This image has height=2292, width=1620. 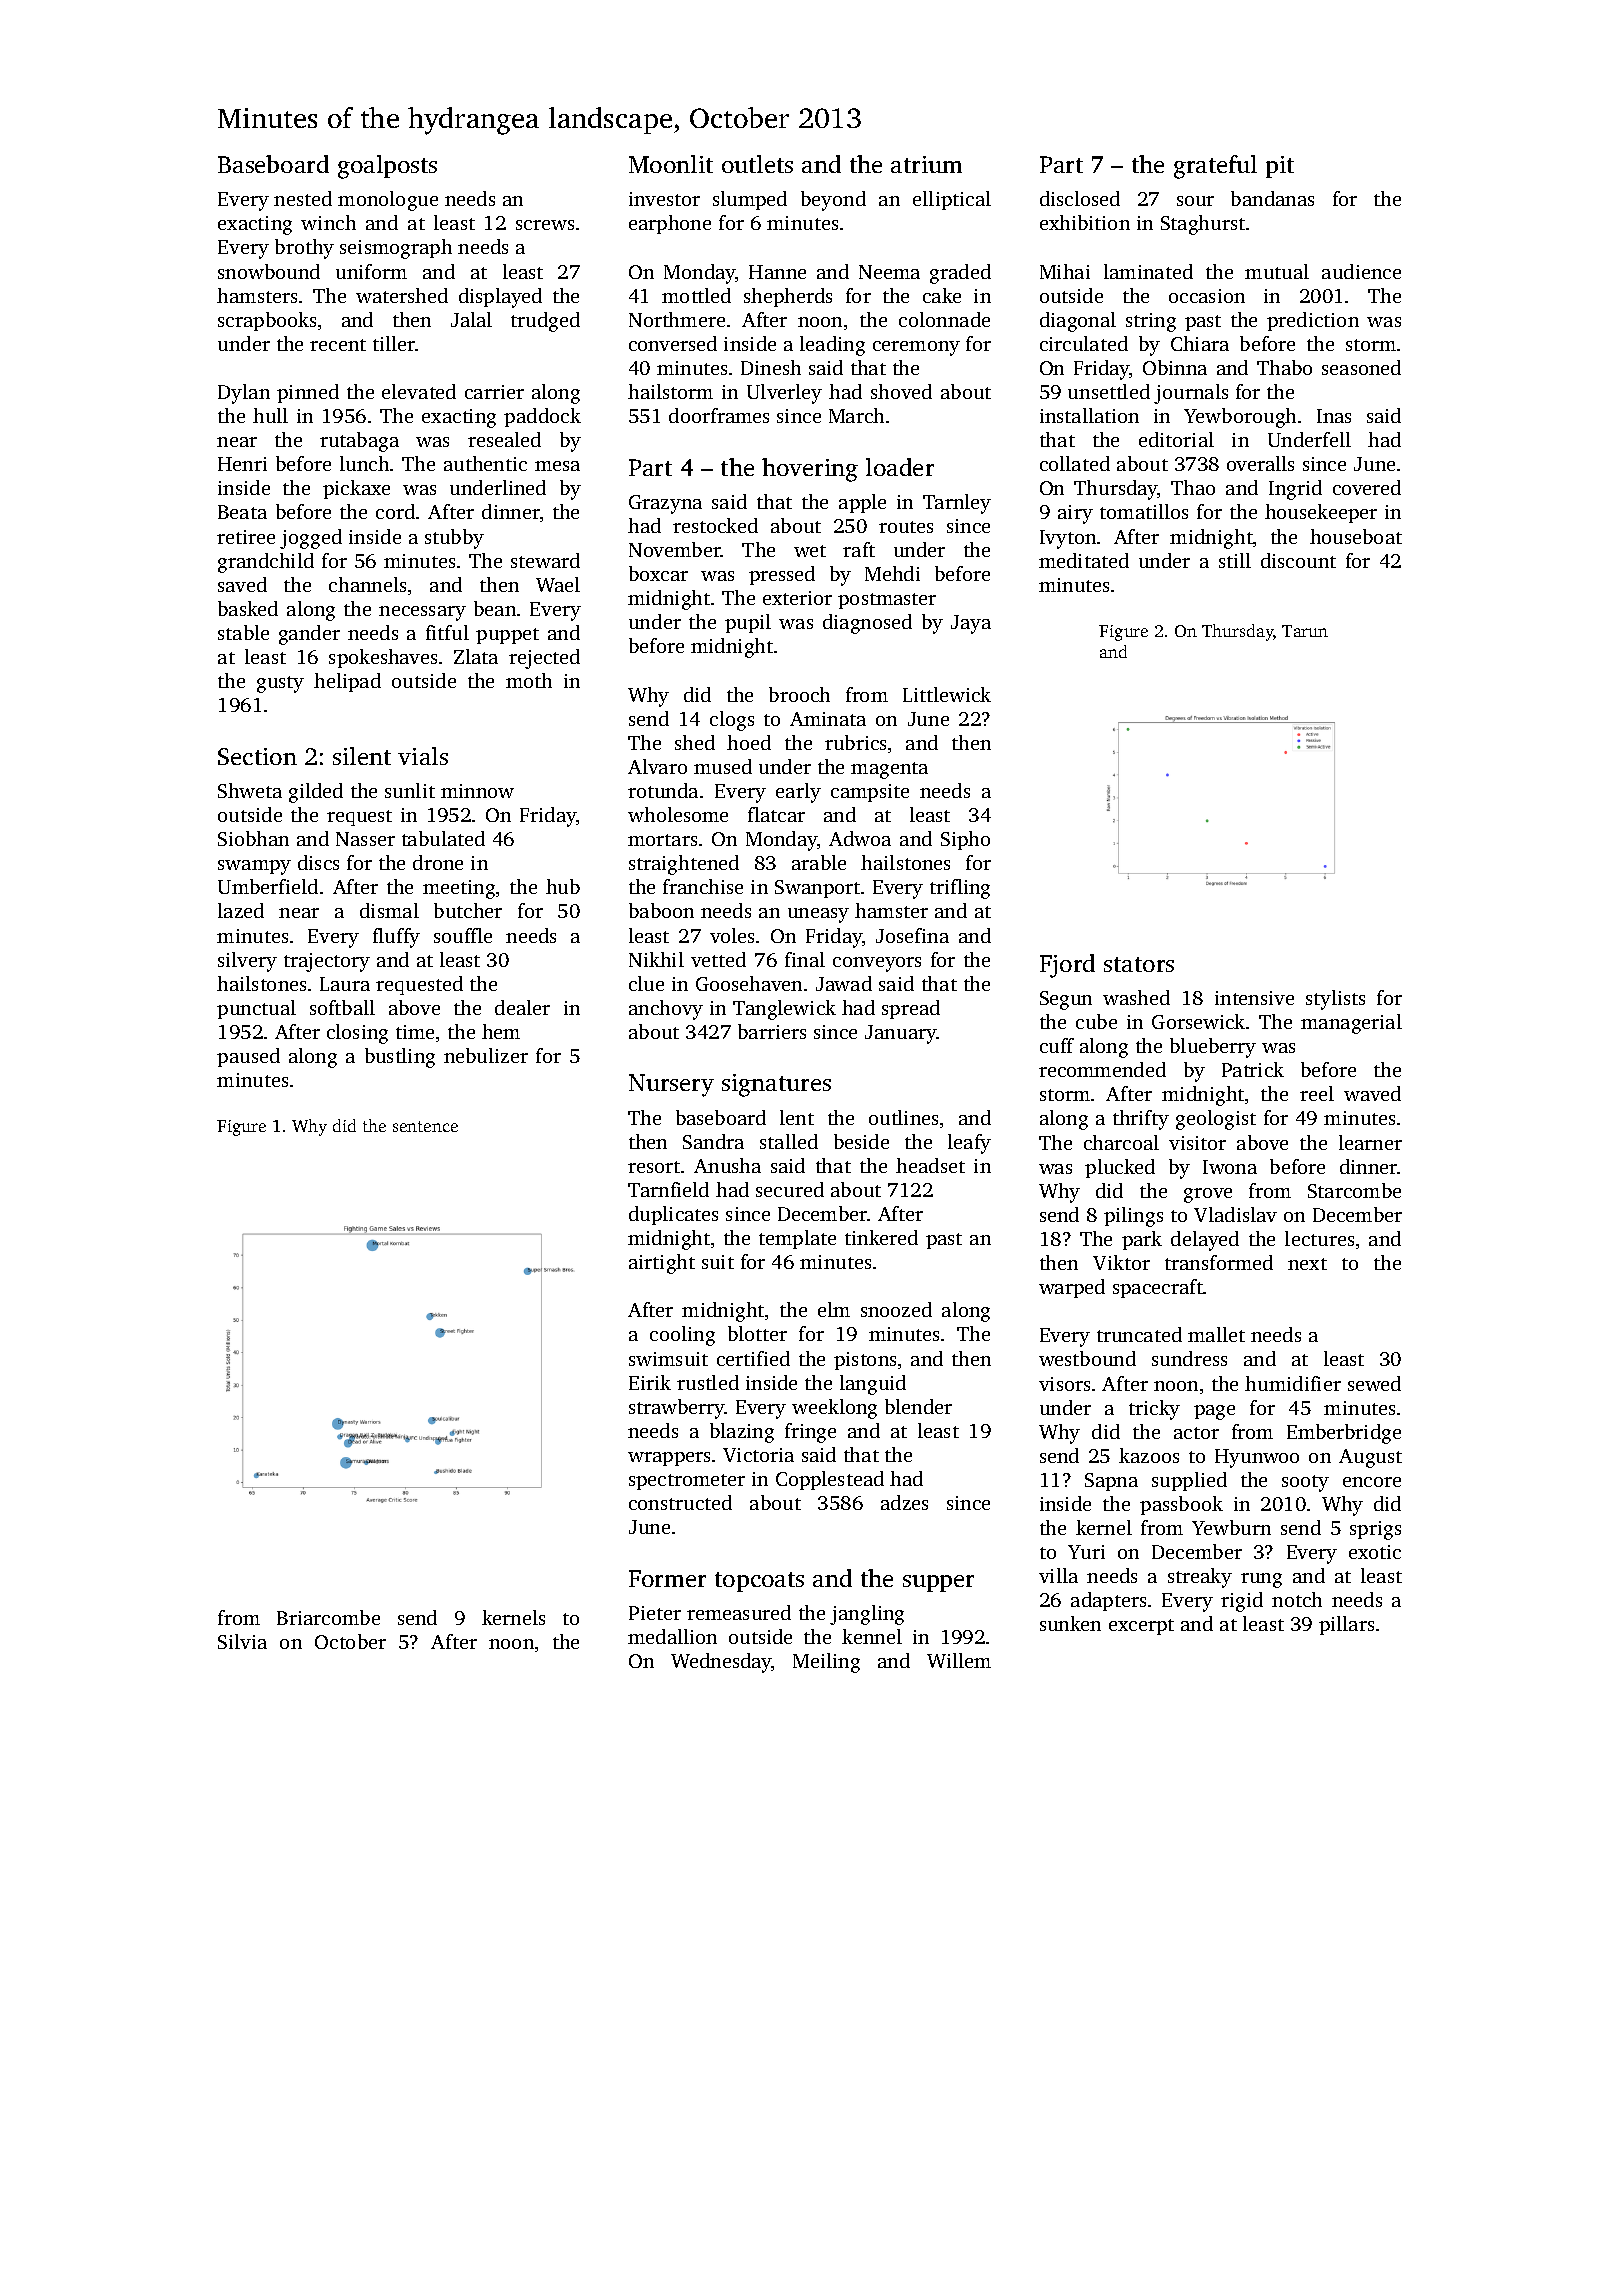 I want to click on Jaya, so click(x=971, y=624).
